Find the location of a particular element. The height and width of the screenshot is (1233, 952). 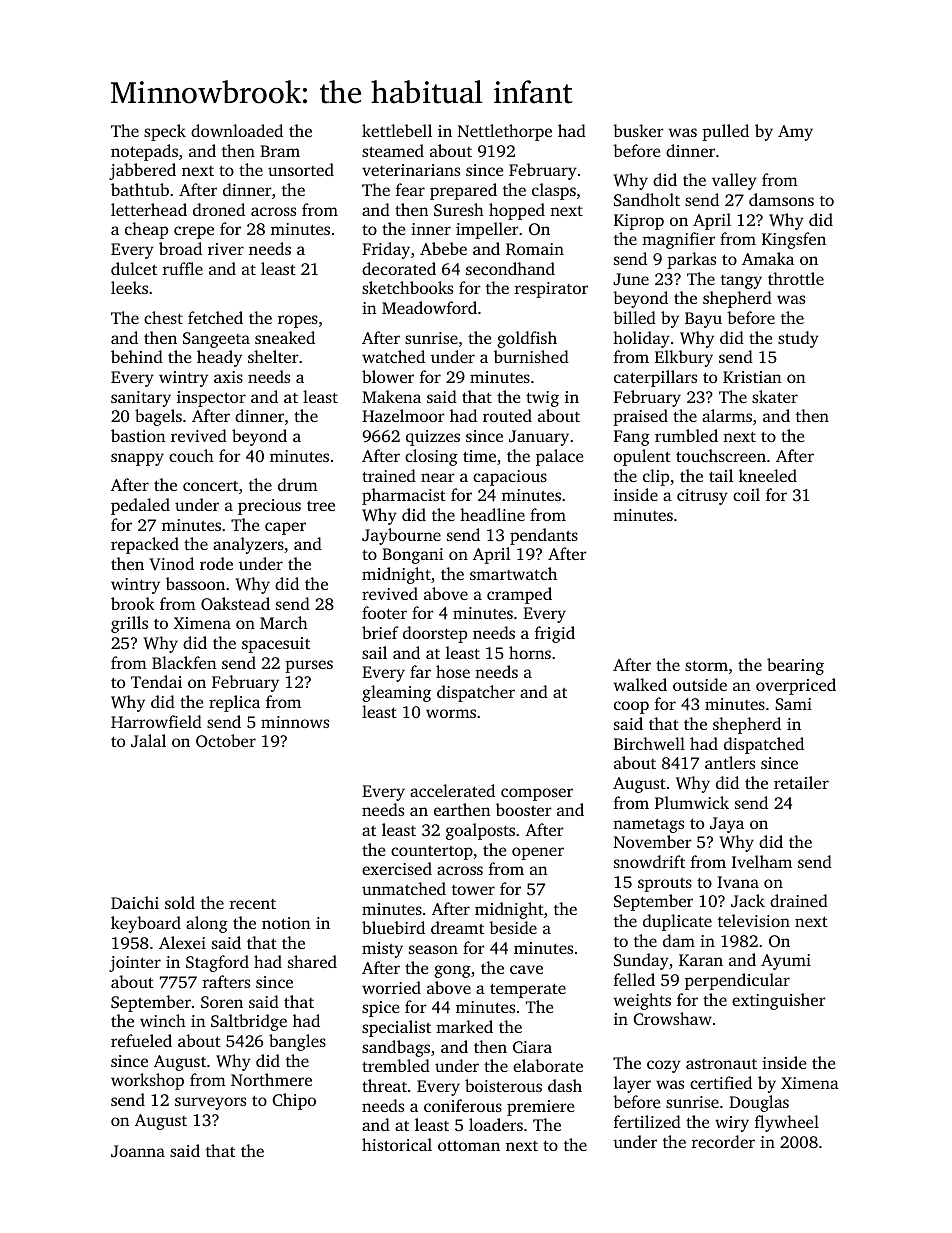

speck is located at coordinates (165, 132).
